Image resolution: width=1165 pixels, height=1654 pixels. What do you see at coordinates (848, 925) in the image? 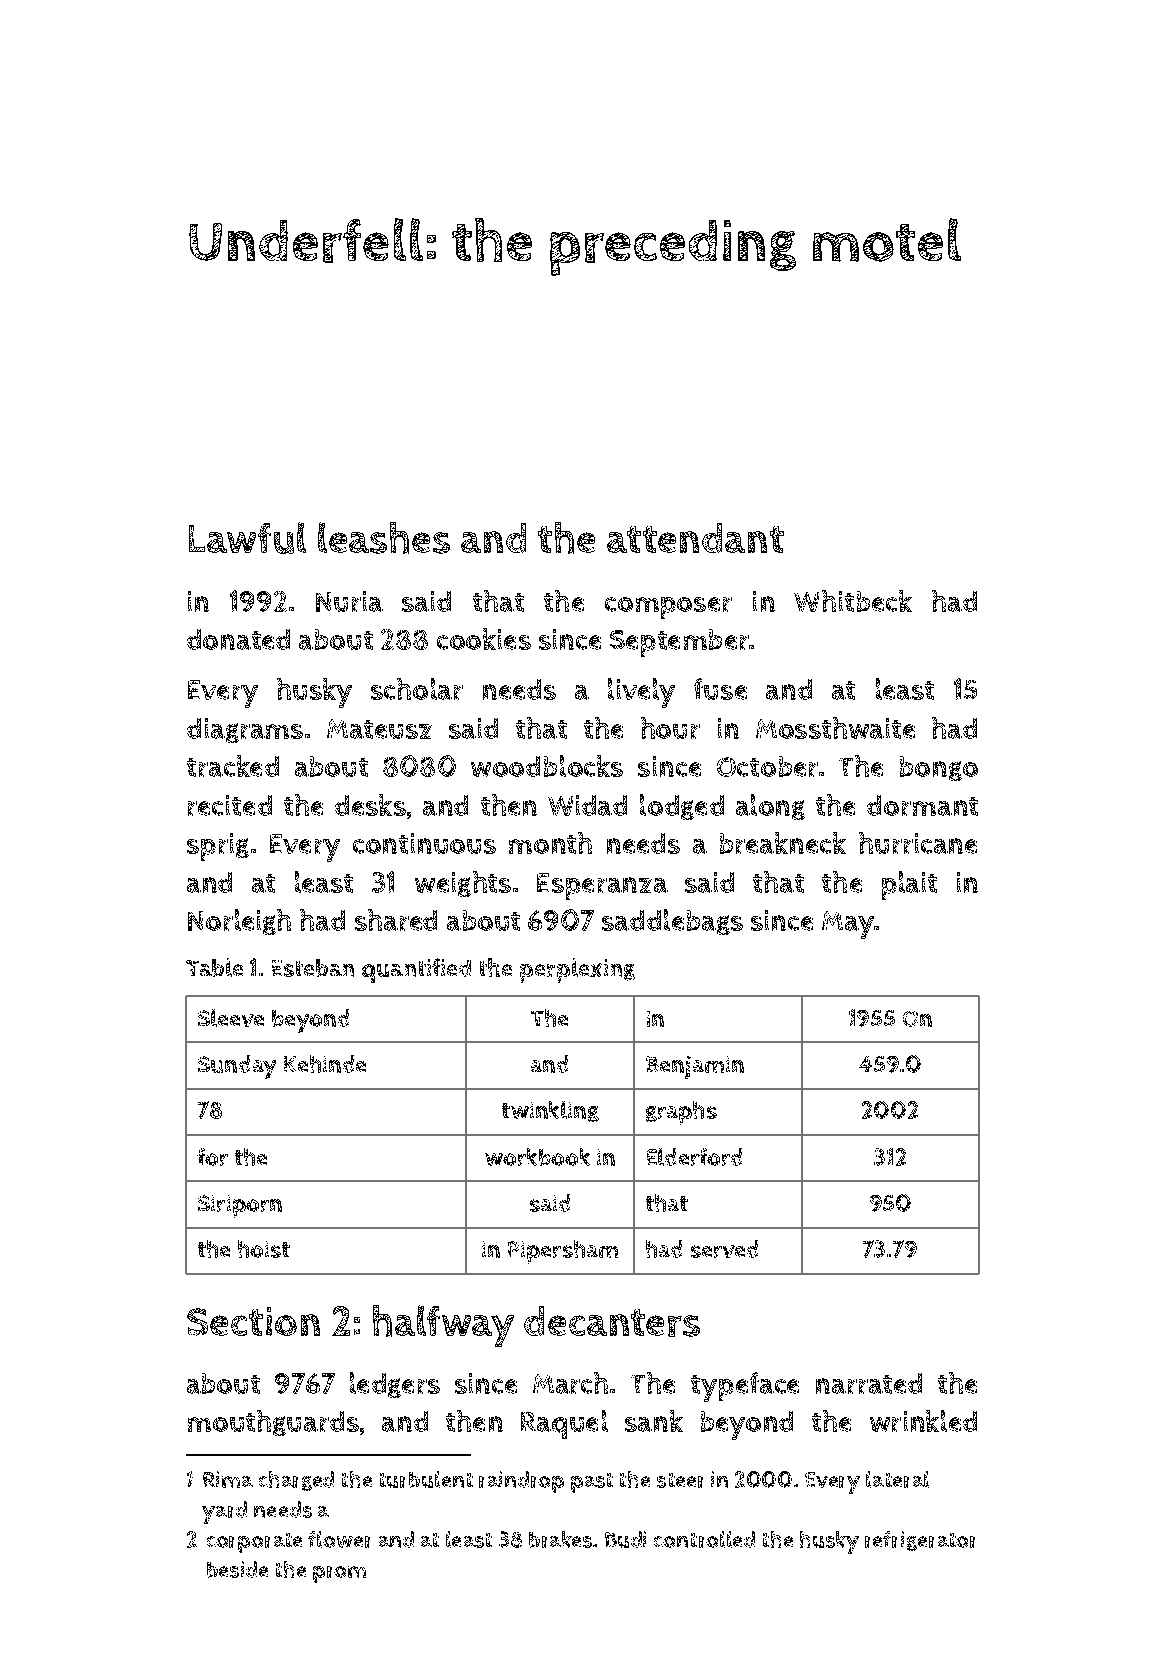
I see `May` at bounding box center [848, 925].
